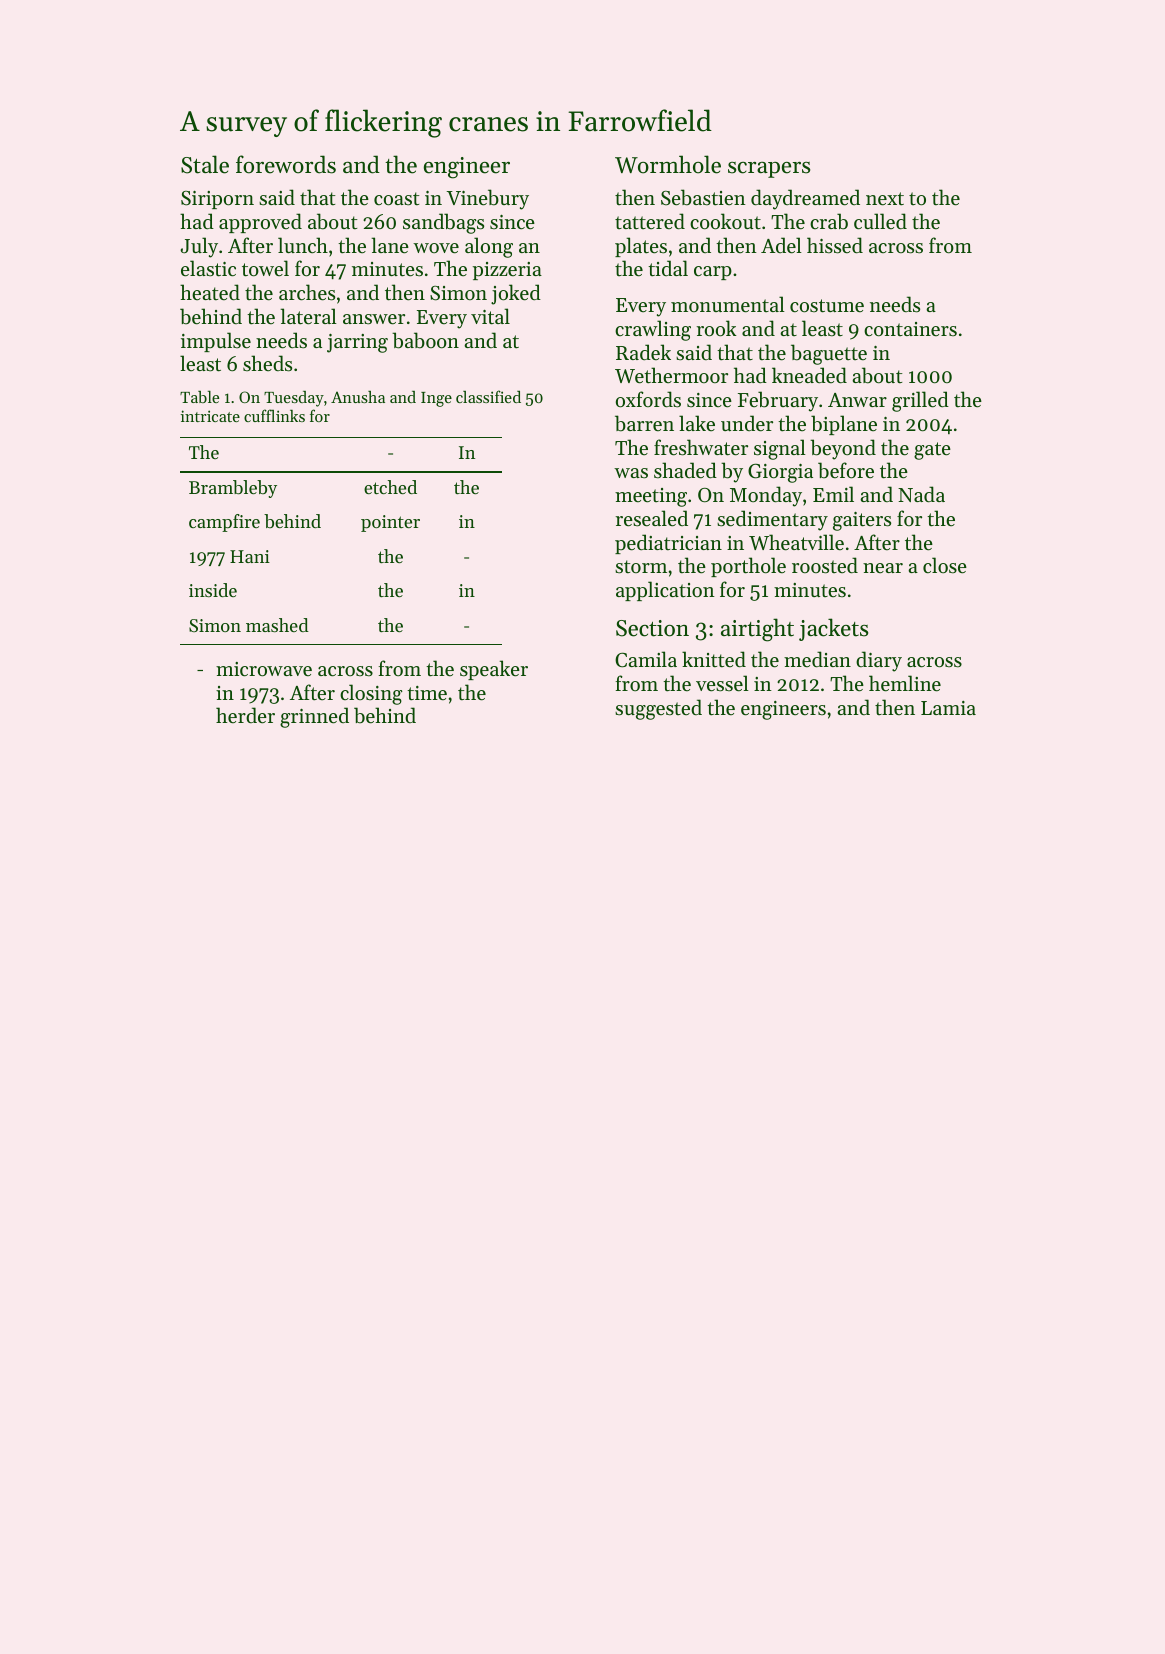 The image size is (1165, 1654). Describe the element at coordinates (880, 221) in the page. I see `culled` at that location.
